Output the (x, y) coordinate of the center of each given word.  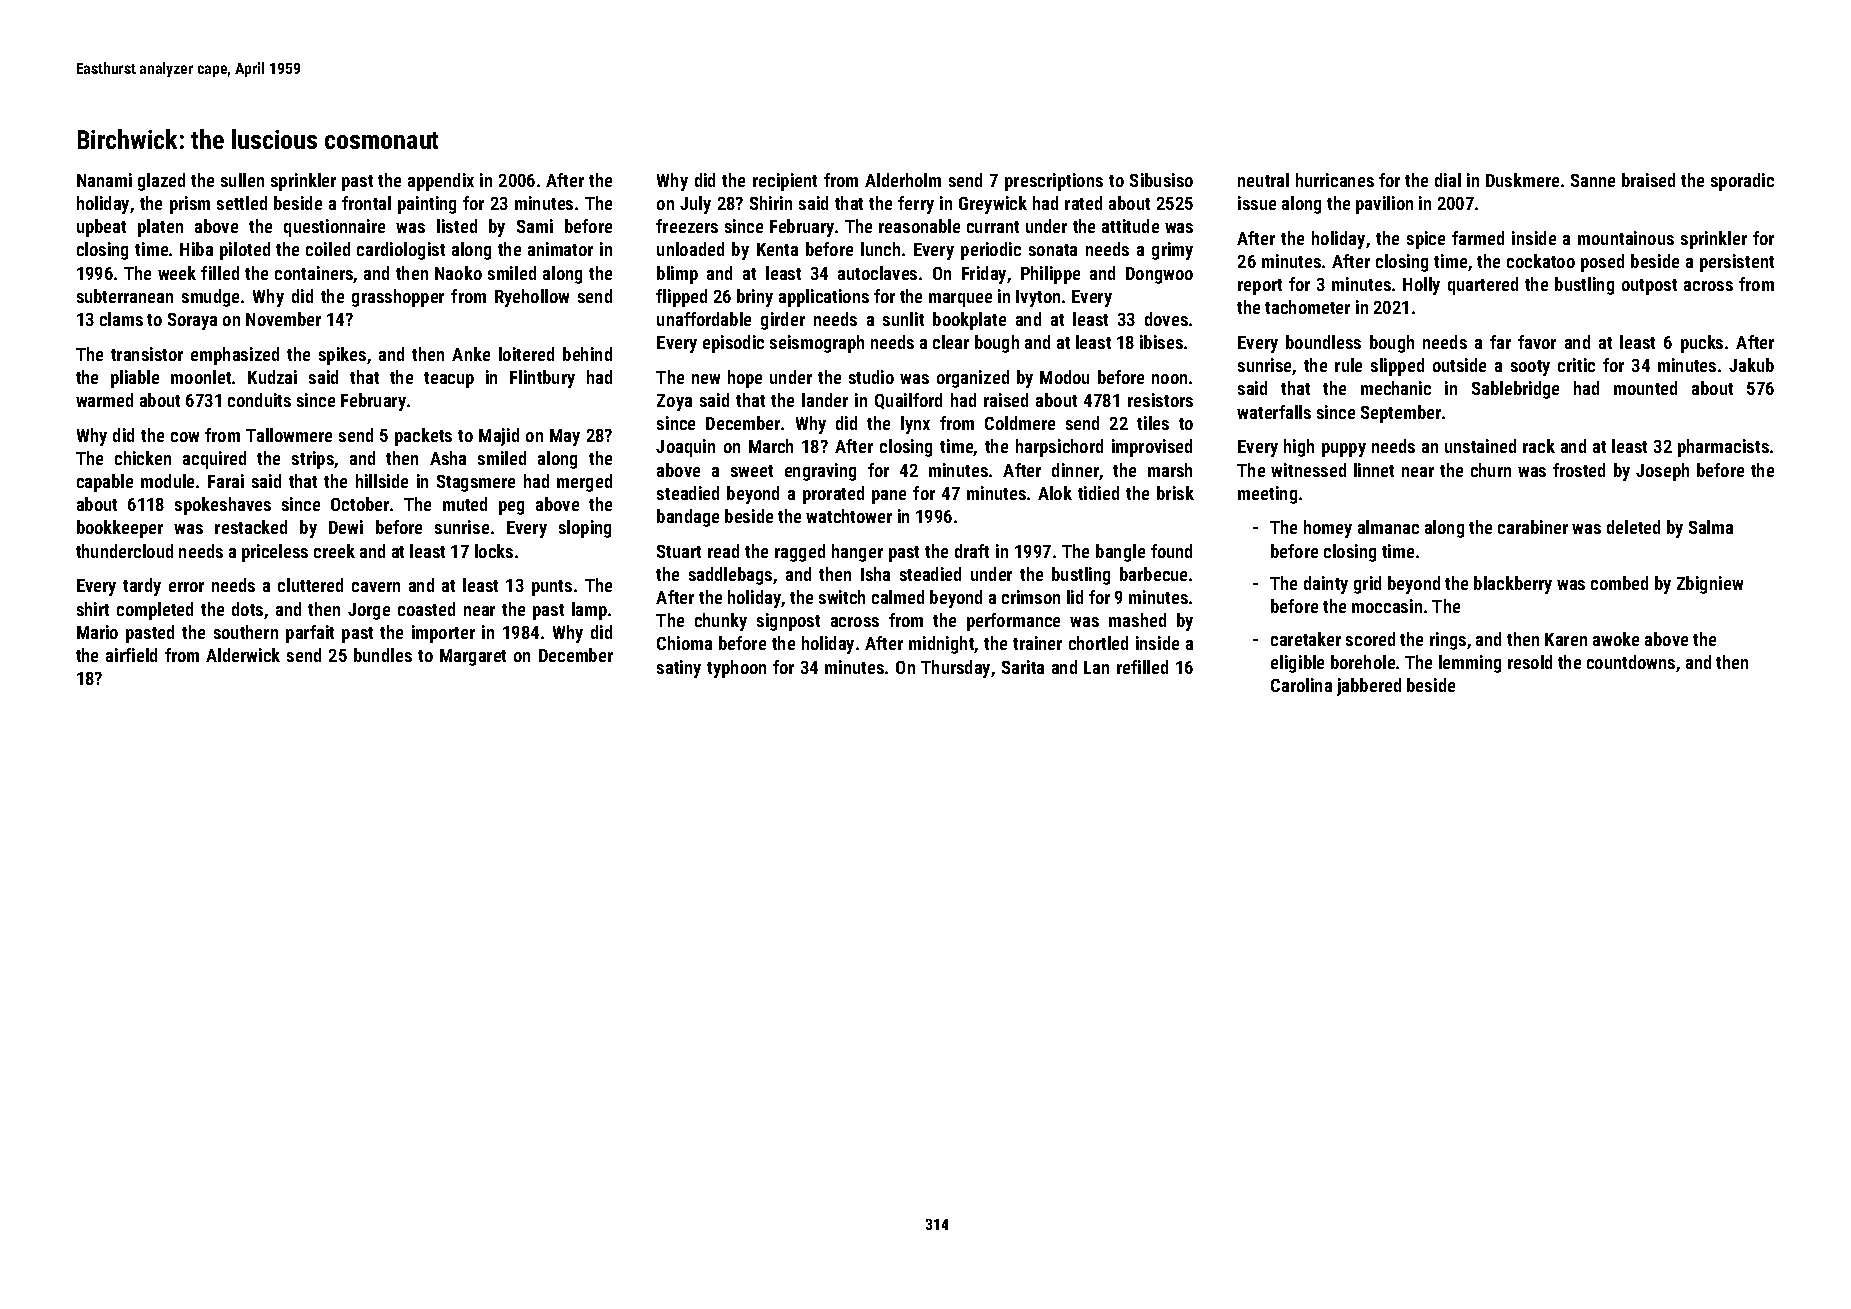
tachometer (1307, 307)
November (283, 319)
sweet (752, 471)
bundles (383, 655)
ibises (1161, 342)
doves (1166, 319)
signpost (788, 622)
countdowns (1631, 662)
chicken (143, 458)
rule (1348, 365)
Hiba (196, 249)
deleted (1633, 527)
